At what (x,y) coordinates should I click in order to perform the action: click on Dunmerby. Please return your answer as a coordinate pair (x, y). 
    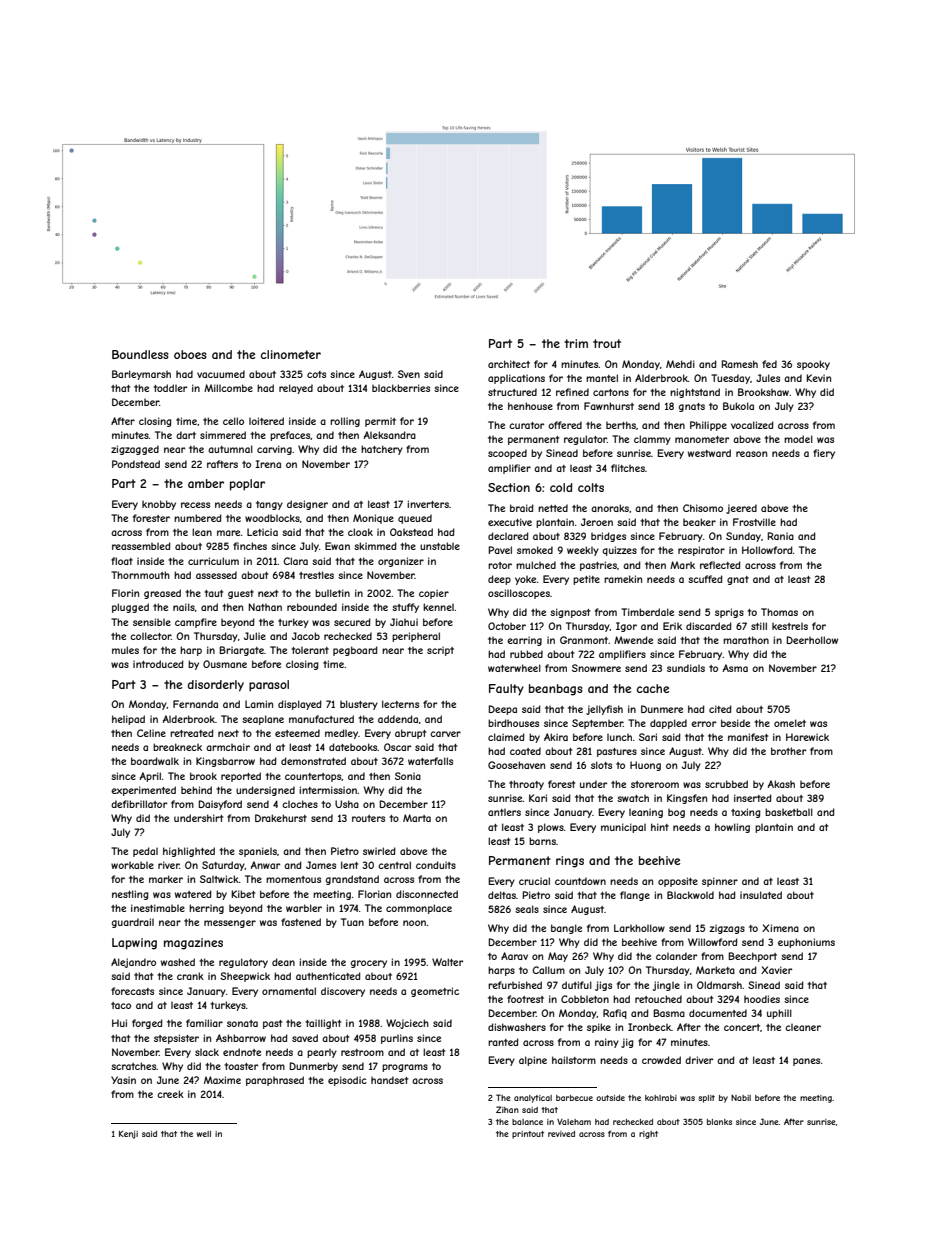
    Looking at the image, I should click on (313, 1067).
